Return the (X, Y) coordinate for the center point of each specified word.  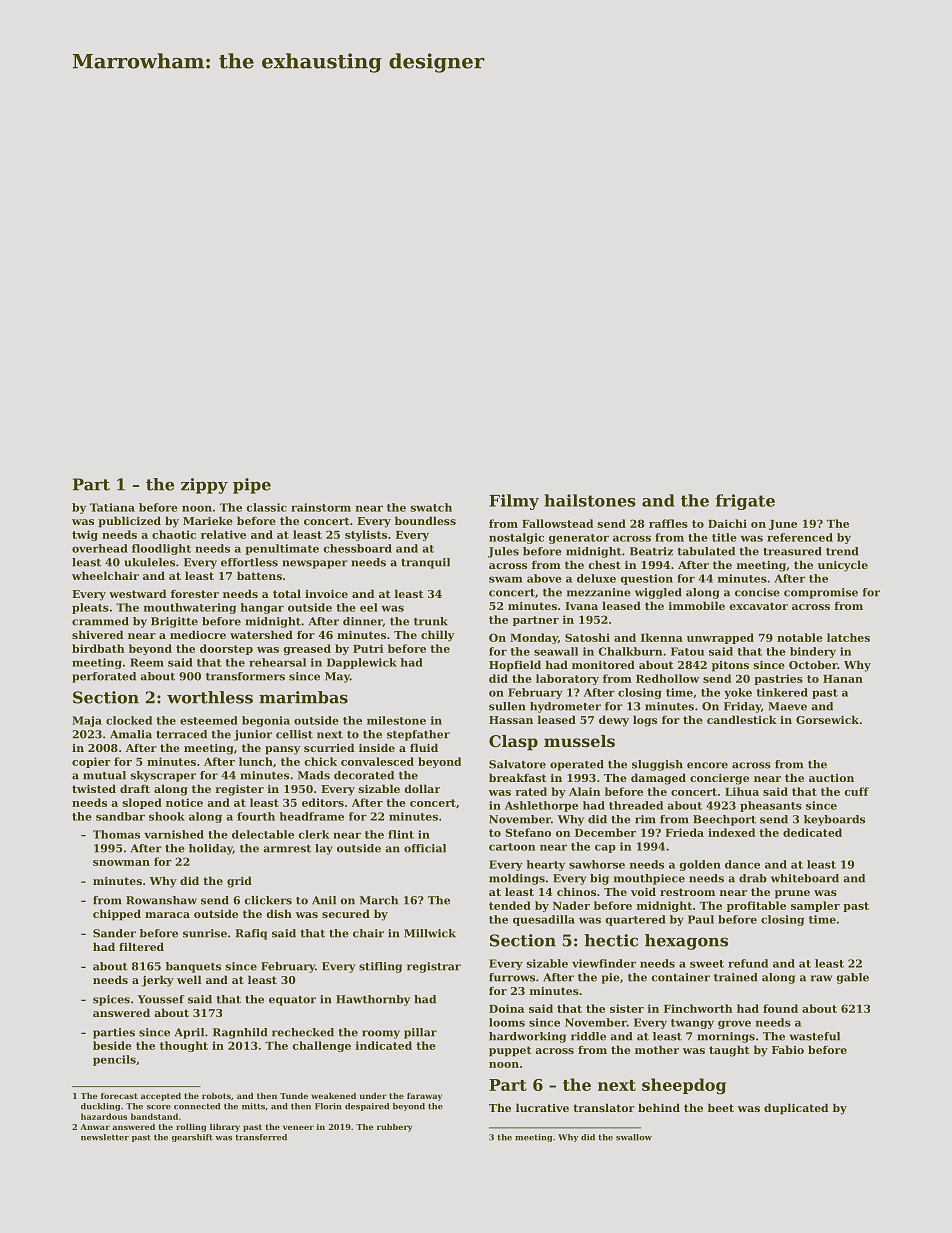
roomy (381, 1034)
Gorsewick (827, 719)
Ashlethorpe (541, 806)
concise (757, 592)
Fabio (788, 1049)
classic (266, 507)
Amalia (131, 734)
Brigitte (174, 622)
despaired (367, 1107)
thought (184, 1046)
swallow (634, 1137)
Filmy (514, 502)
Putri (368, 648)
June (783, 525)
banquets (193, 967)
